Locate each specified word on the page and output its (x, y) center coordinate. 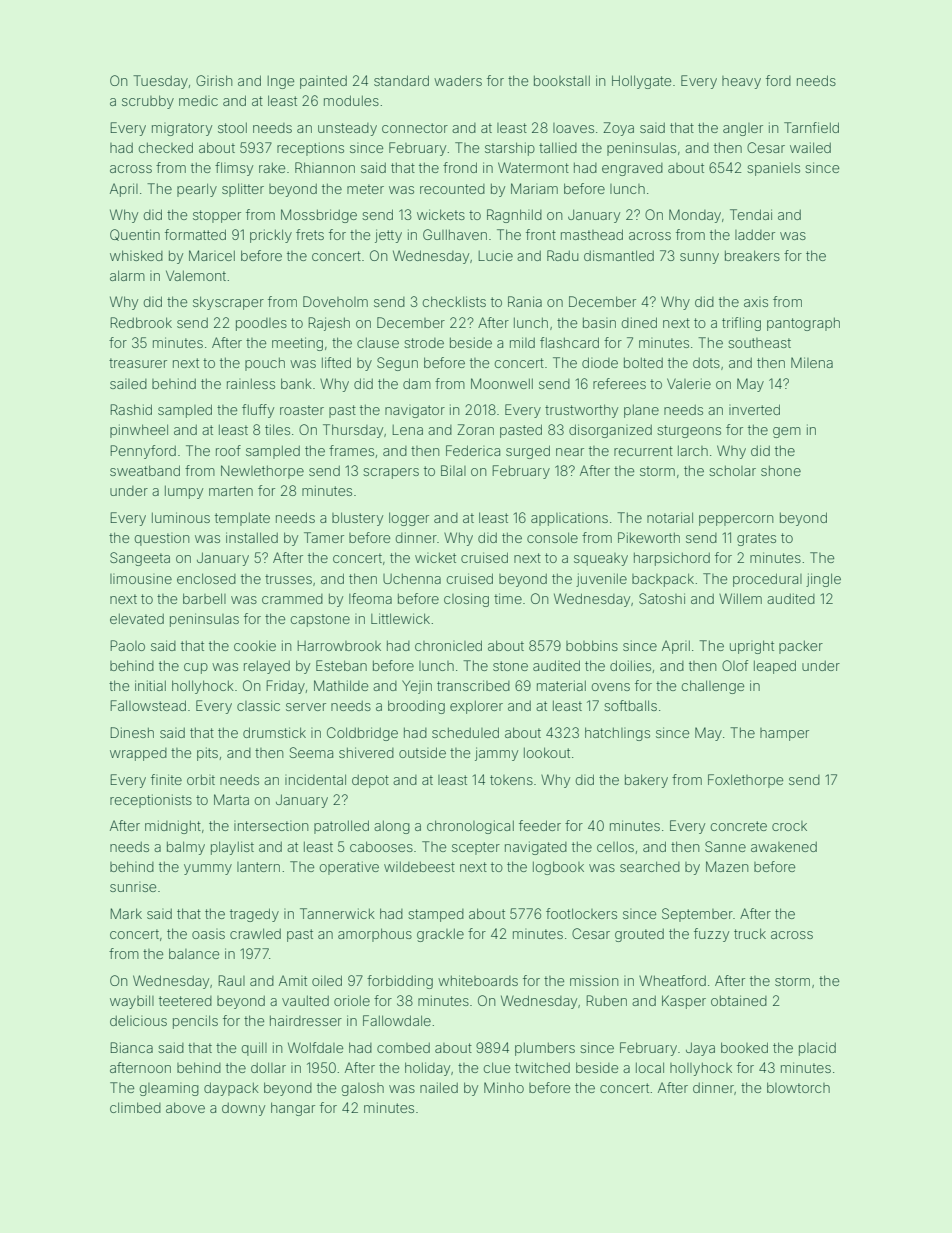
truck (750, 933)
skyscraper (228, 303)
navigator (415, 411)
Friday (286, 687)
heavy (741, 82)
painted (323, 82)
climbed (135, 1107)
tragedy (254, 915)
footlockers (581, 913)
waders (458, 80)
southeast (759, 343)
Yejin (417, 687)
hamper (784, 734)
